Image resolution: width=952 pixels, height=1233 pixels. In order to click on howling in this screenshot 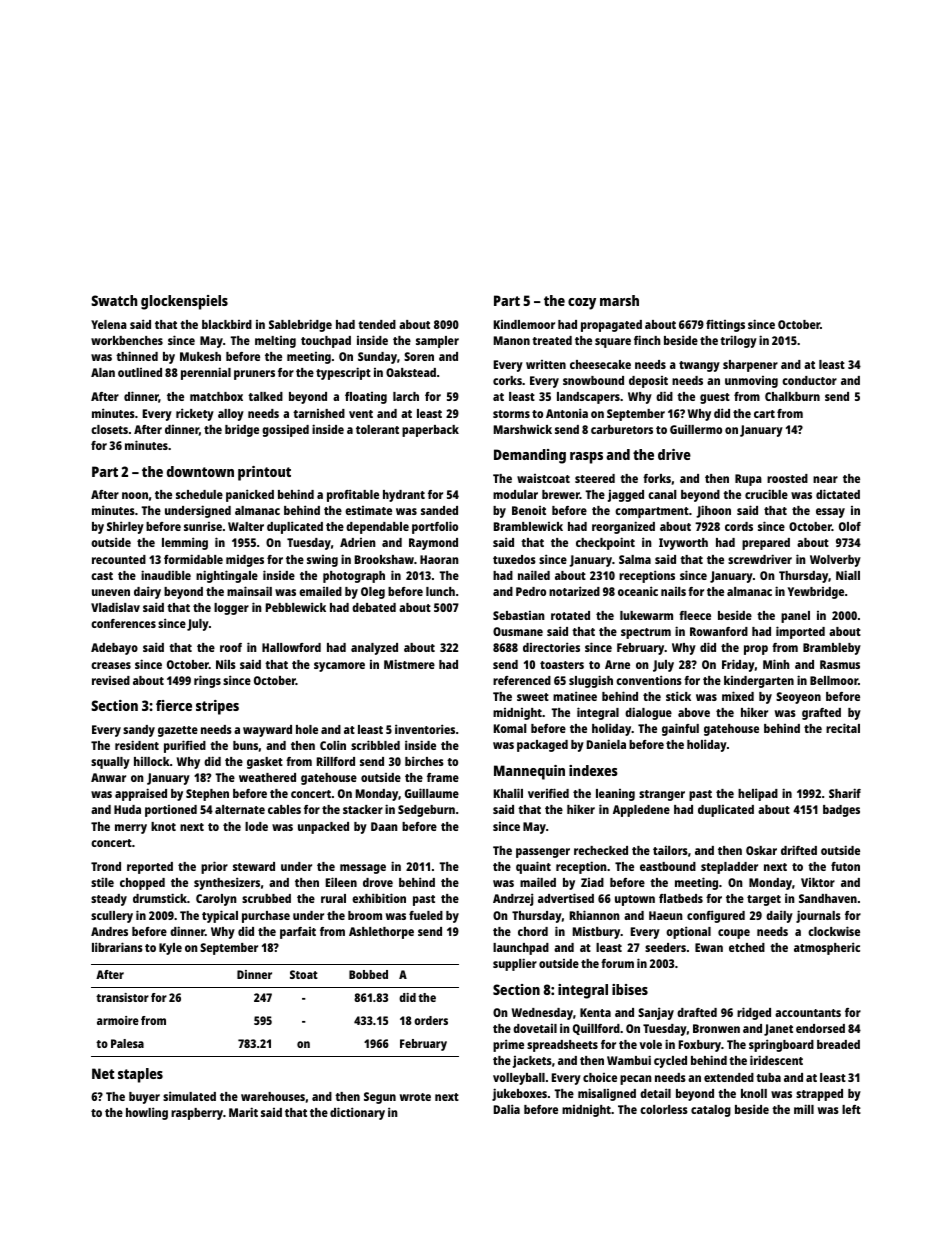, I will do `click(147, 1113)`.
